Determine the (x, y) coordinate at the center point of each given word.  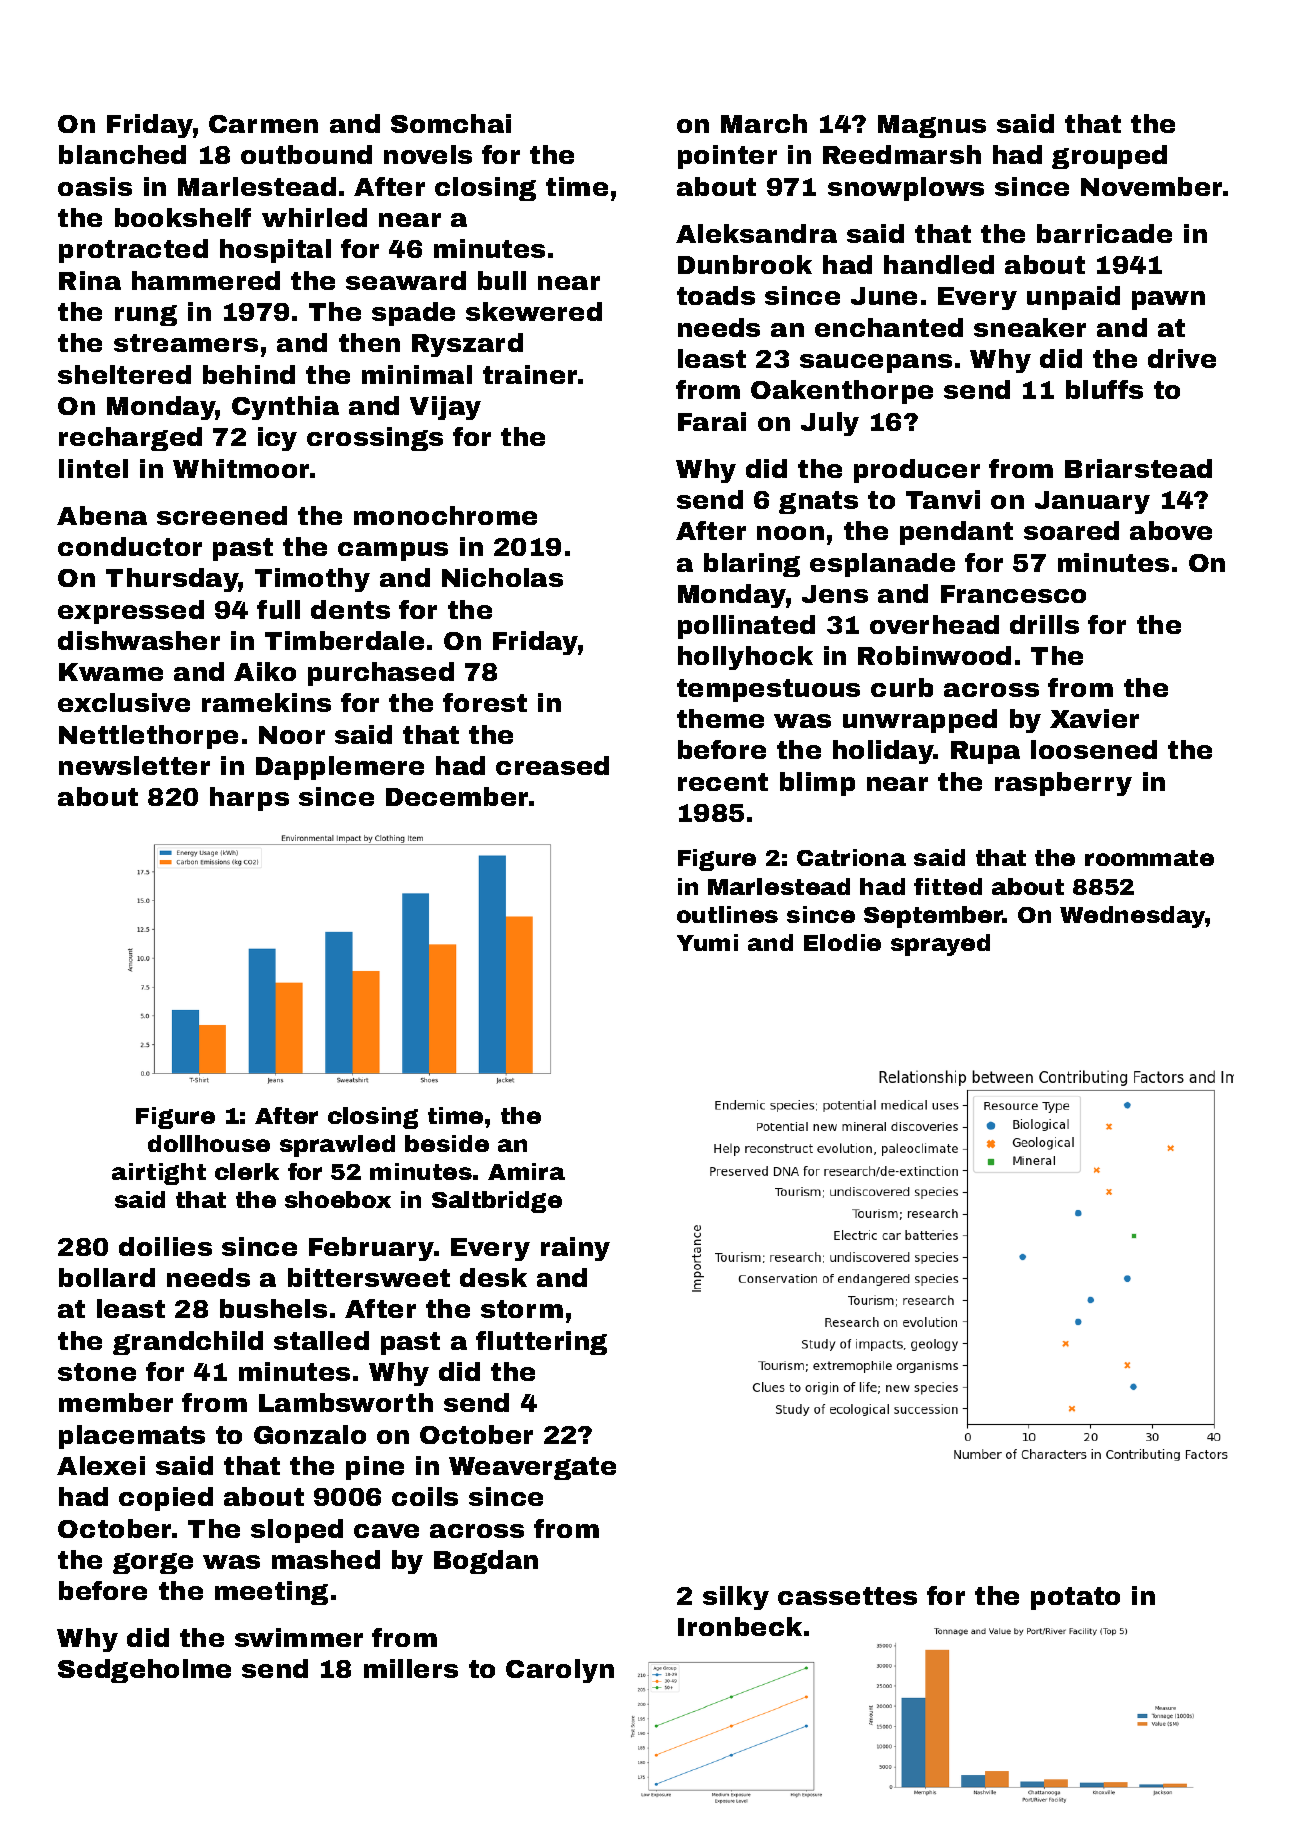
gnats (818, 502)
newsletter (134, 765)
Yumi (707, 942)
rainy (575, 1249)
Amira (526, 1171)
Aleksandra (756, 233)
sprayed (940, 945)
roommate (1149, 858)
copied (166, 1499)
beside (447, 1143)
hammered (206, 280)
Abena (102, 515)
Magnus (932, 126)
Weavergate (532, 1468)
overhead (934, 624)
